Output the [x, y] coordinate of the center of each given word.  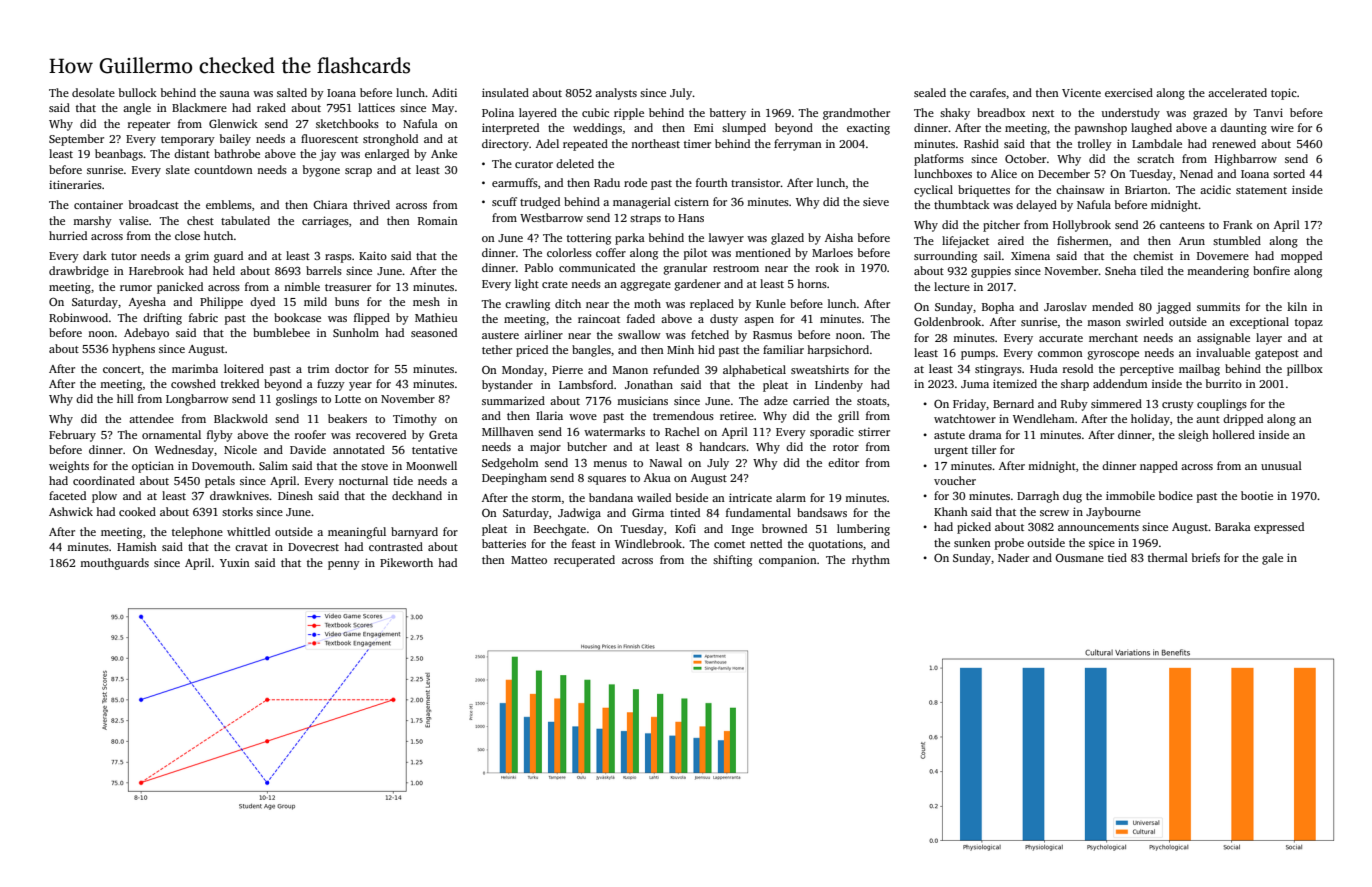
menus [610, 464]
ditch [568, 303]
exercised [1129, 92]
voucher [955, 480]
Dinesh [295, 495]
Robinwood [78, 317]
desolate [93, 92]
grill [848, 417]
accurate [1061, 338]
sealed [930, 92]
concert [122, 369]
